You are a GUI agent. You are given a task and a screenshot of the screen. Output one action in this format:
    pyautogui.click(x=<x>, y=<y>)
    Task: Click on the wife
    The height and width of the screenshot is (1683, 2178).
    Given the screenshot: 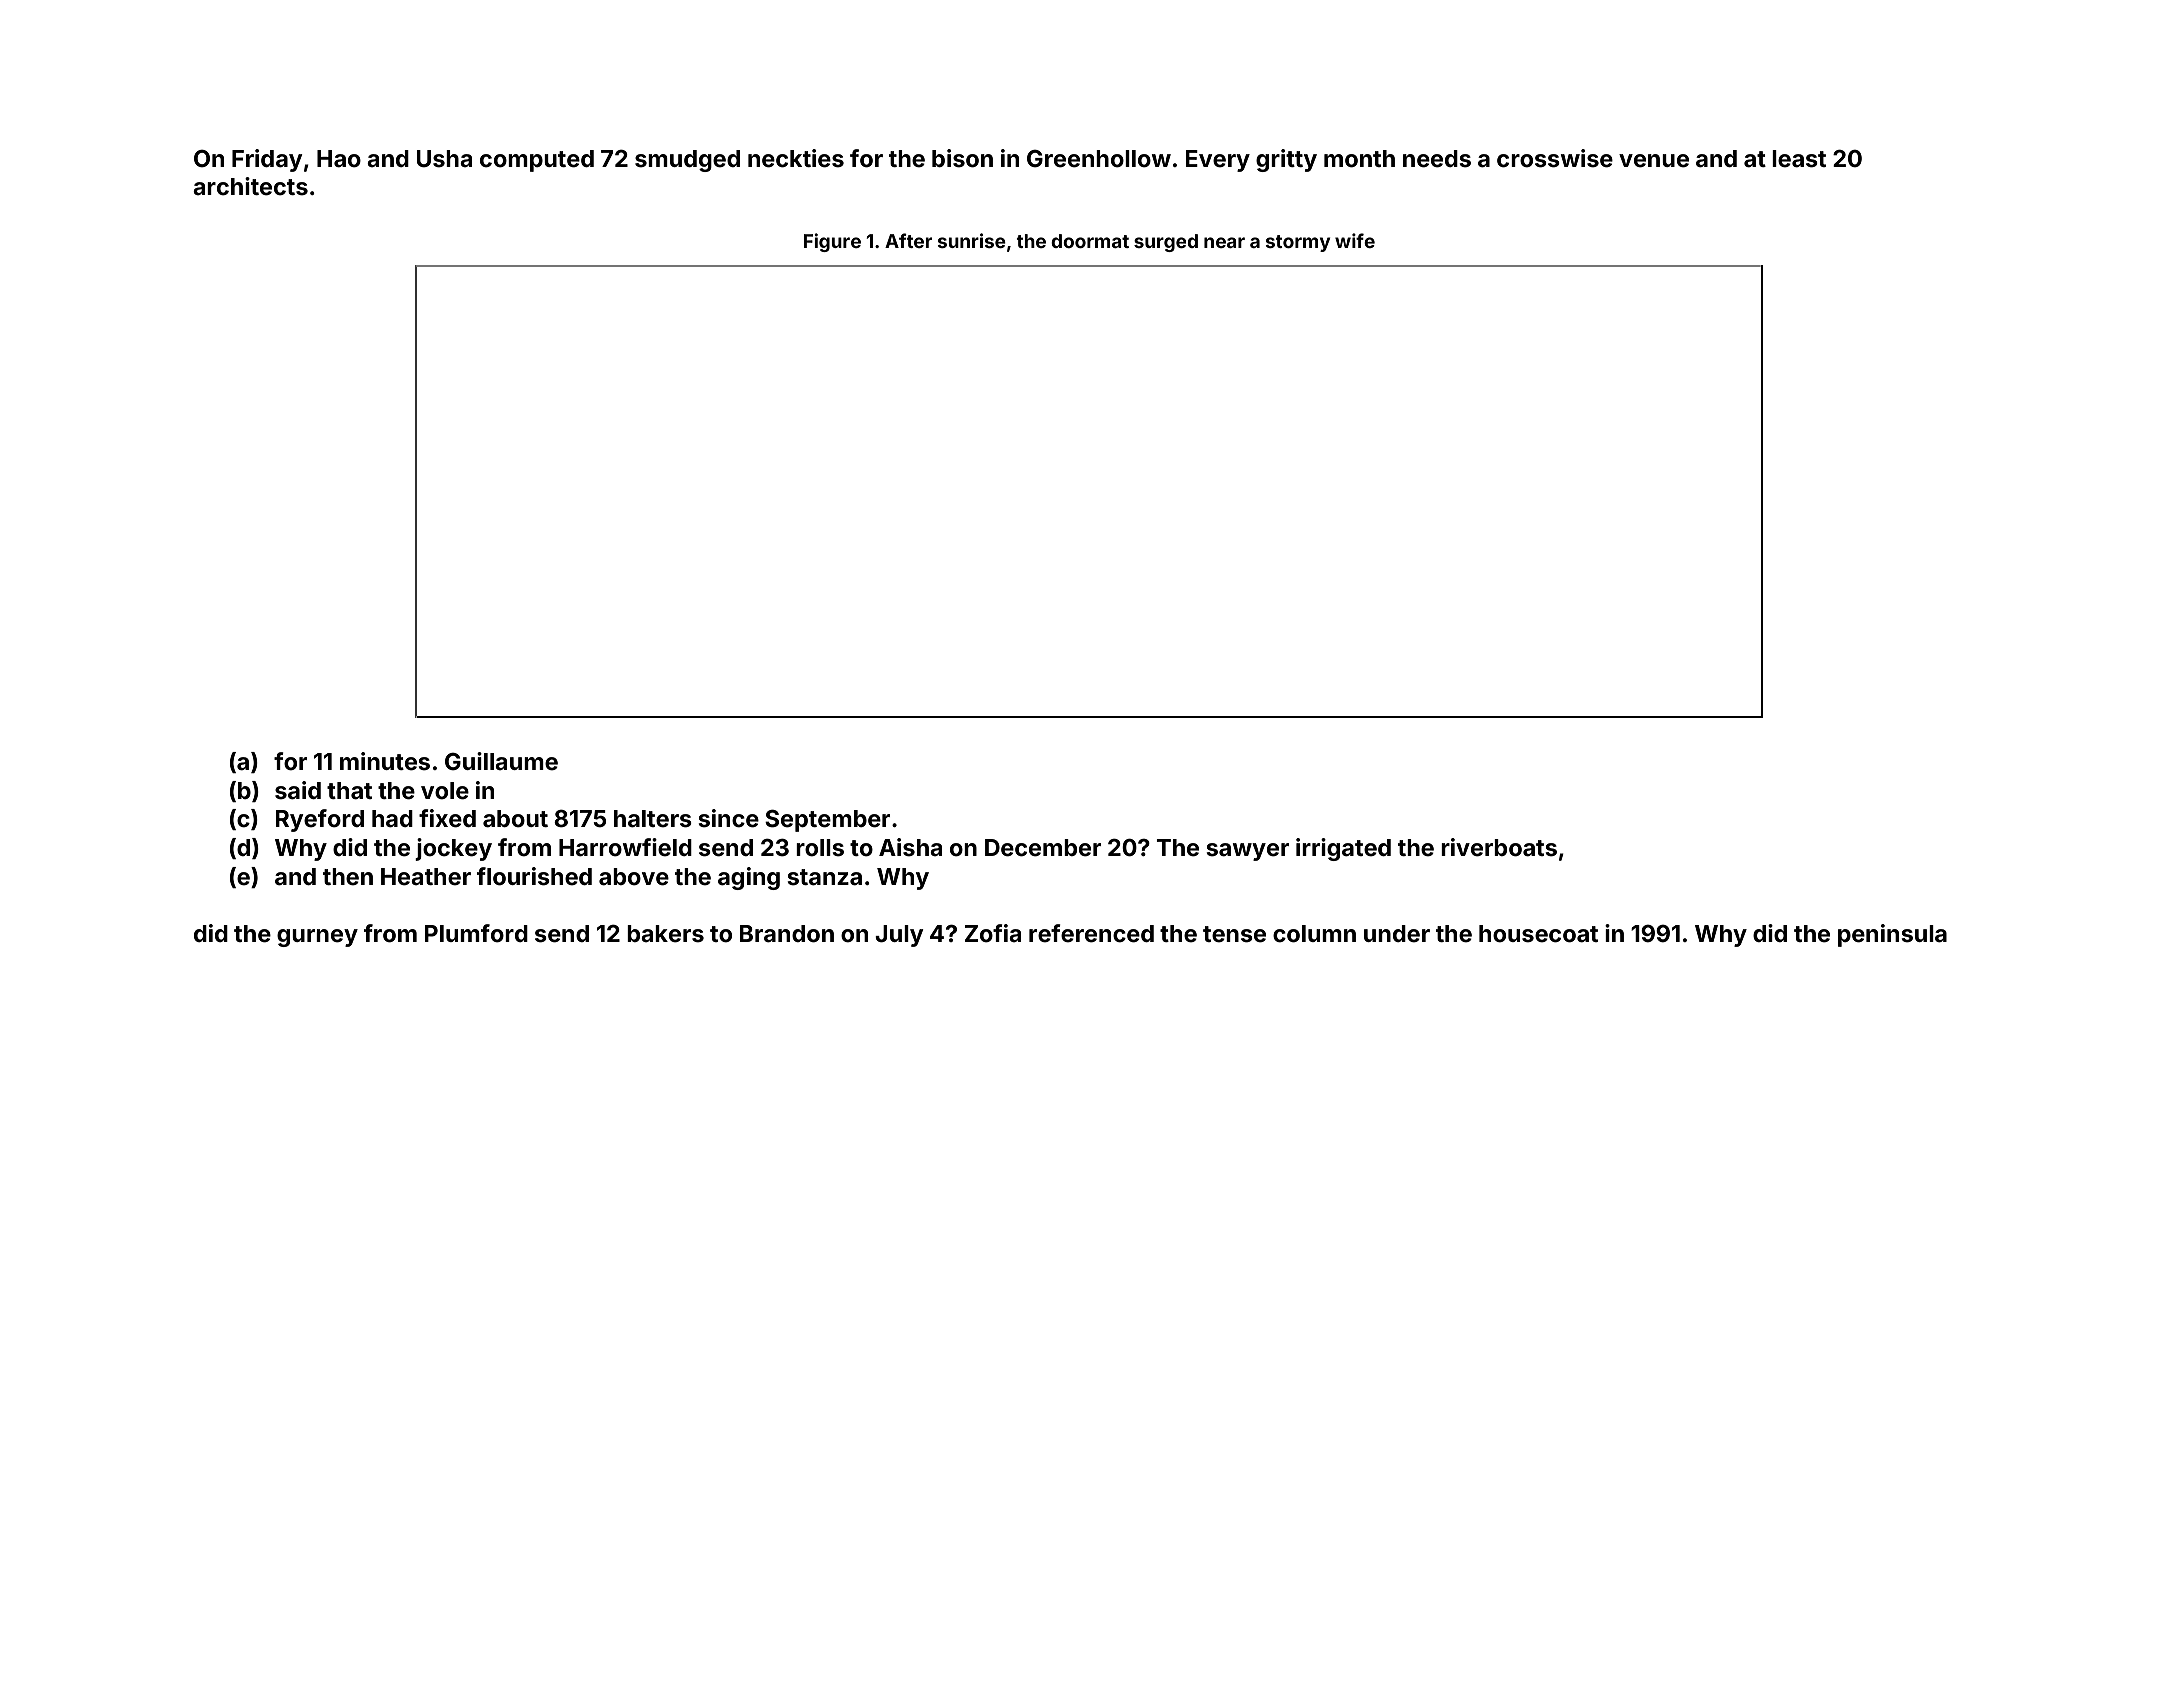 What is the action you would take?
    pyautogui.click(x=1355, y=240)
